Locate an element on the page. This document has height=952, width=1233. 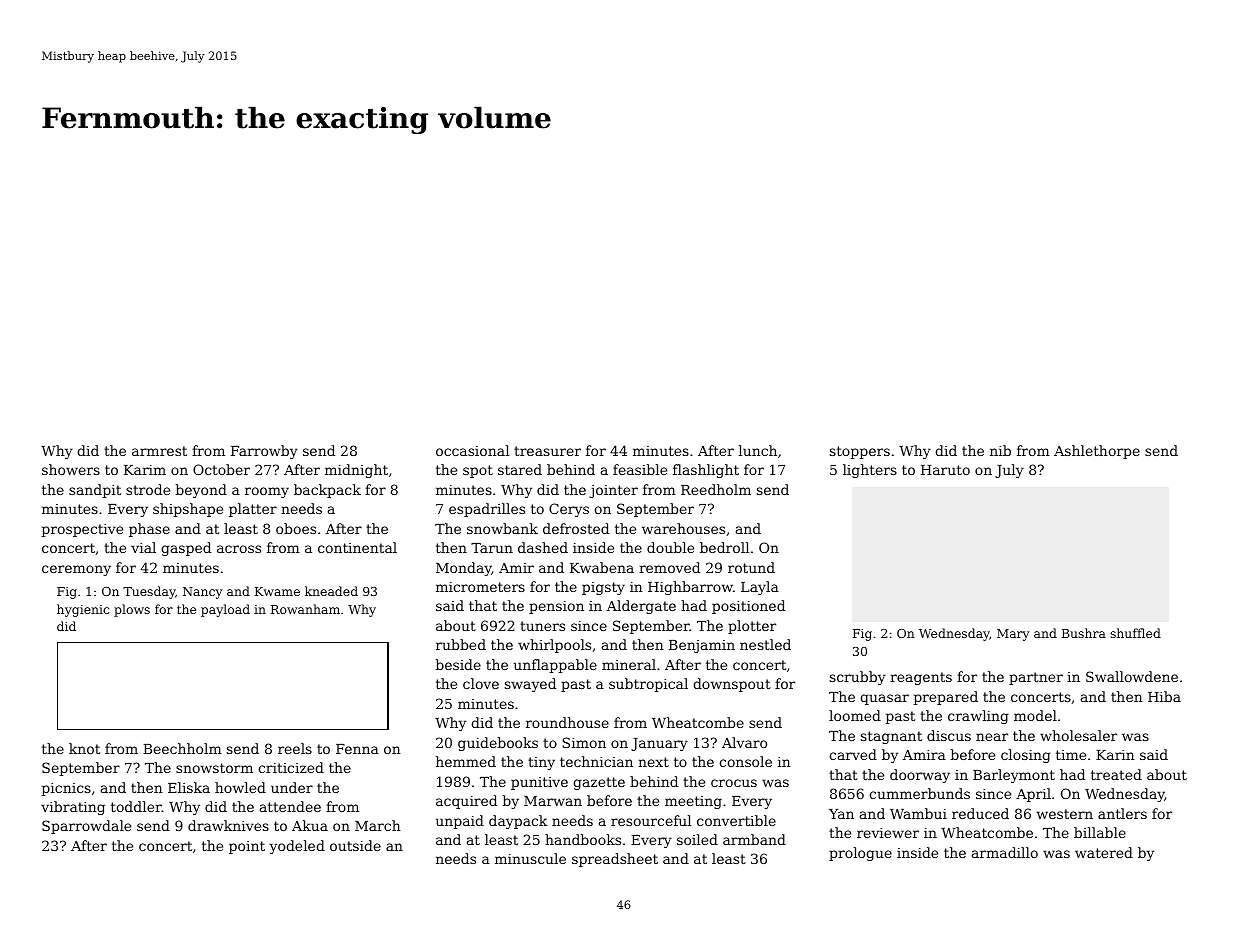
occasional is located at coordinates (472, 450).
